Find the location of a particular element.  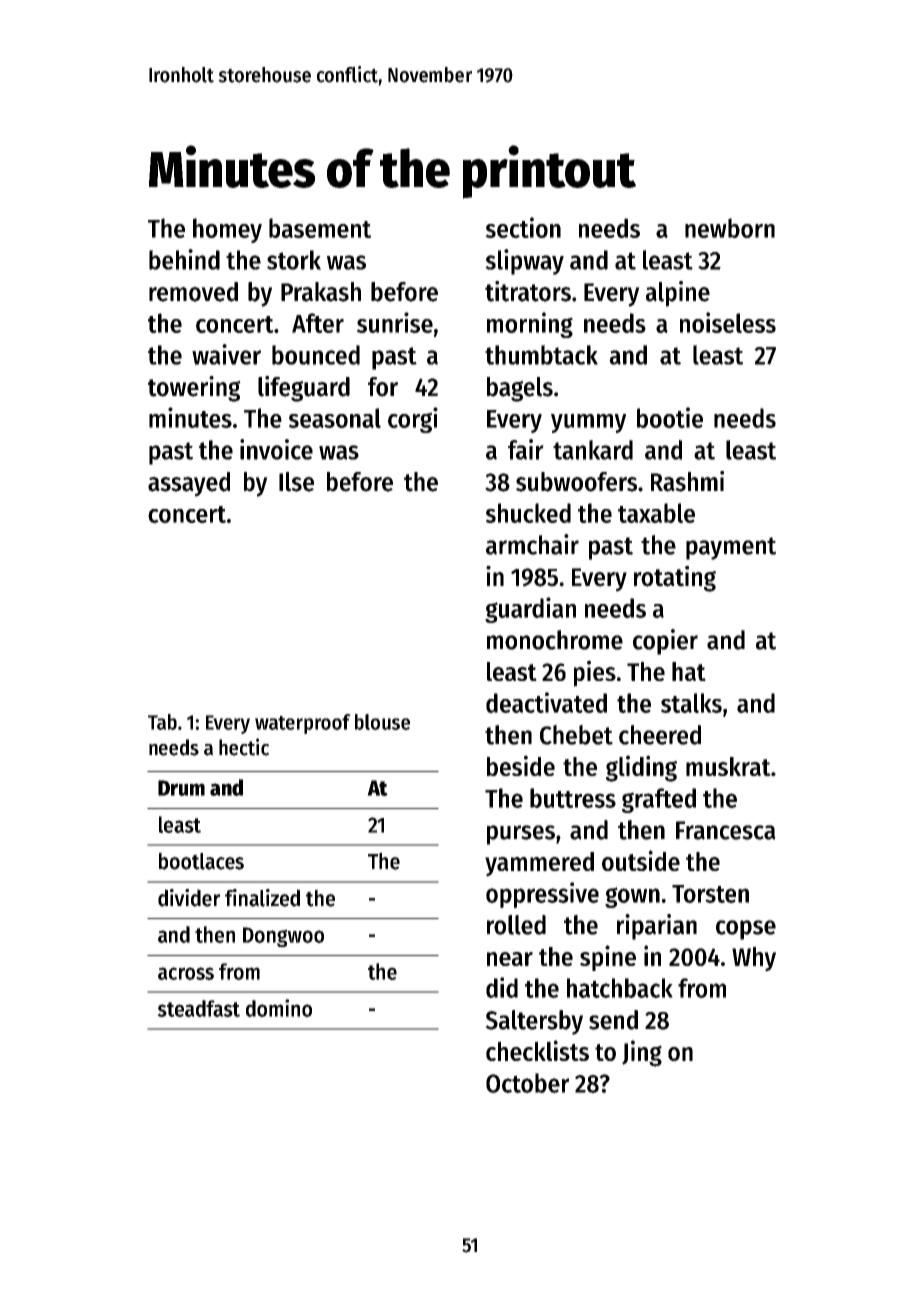

did is located at coordinates (502, 987).
